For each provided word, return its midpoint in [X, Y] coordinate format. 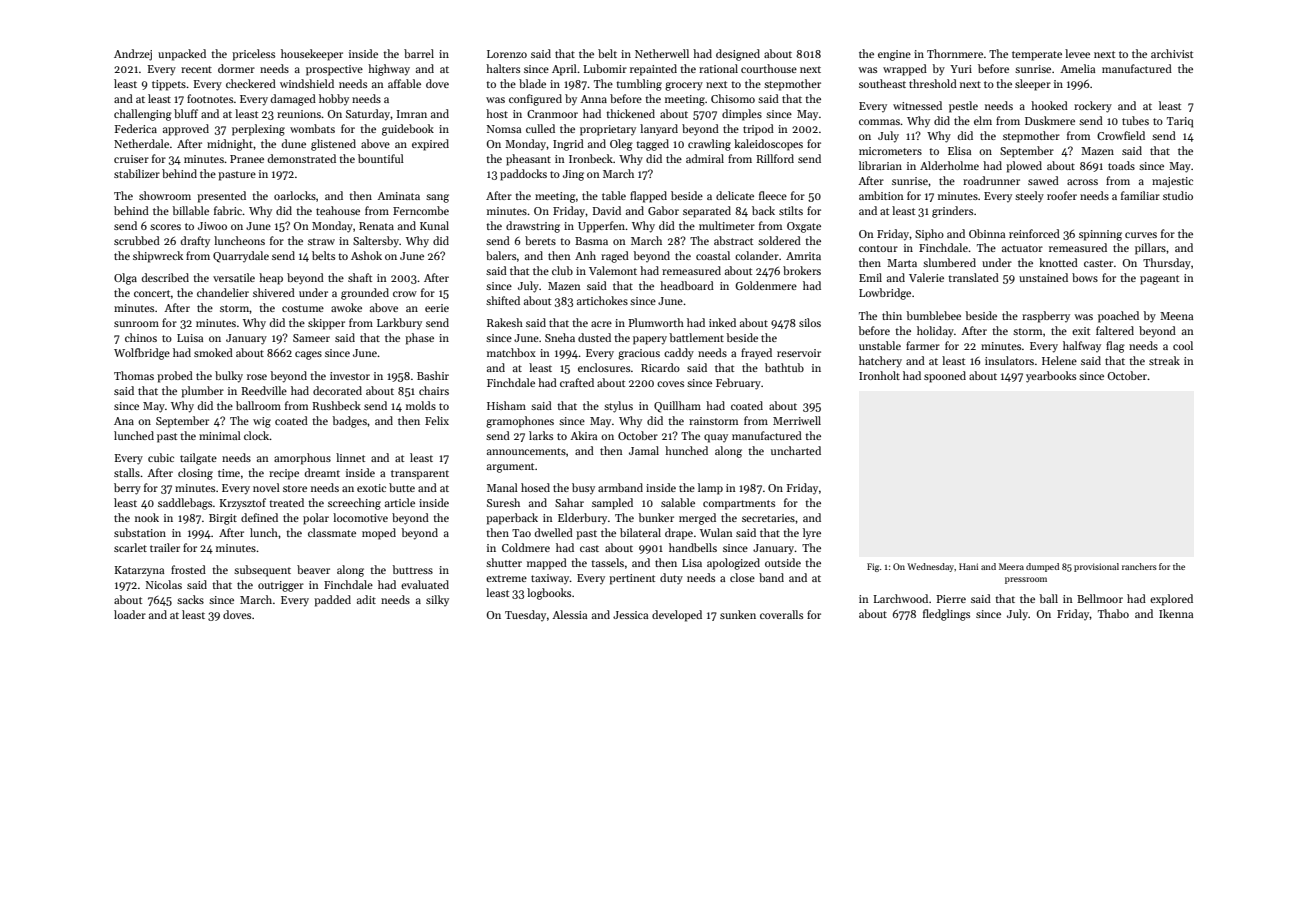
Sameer [311, 338]
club [562, 270]
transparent [420, 475]
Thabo [1113, 613]
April [564, 70]
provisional [1096, 567]
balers [501, 255]
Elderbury [582, 518]
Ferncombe [421, 210]
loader [130, 614]
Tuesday [525, 615]
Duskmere [1050, 120]
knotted [1058, 262]
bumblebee [933, 315]
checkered [251, 83]
